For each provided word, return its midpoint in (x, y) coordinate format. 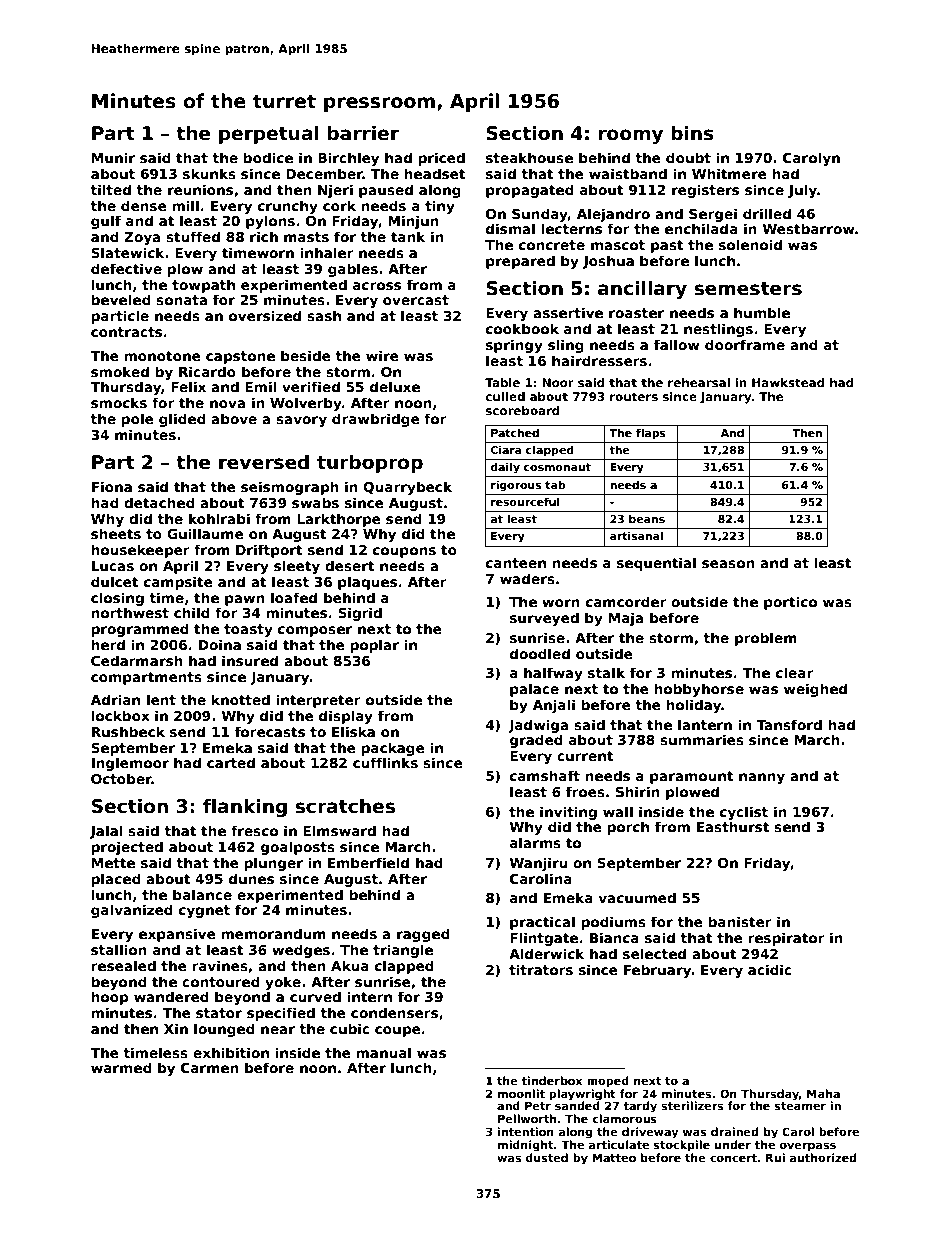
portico (790, 603)
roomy (631, 136)
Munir (113, 157)
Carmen (210, 1068)
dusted (547, 1157)
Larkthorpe (339, 520)
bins (692, 133)
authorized (823, 1157)
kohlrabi (219, 518)
